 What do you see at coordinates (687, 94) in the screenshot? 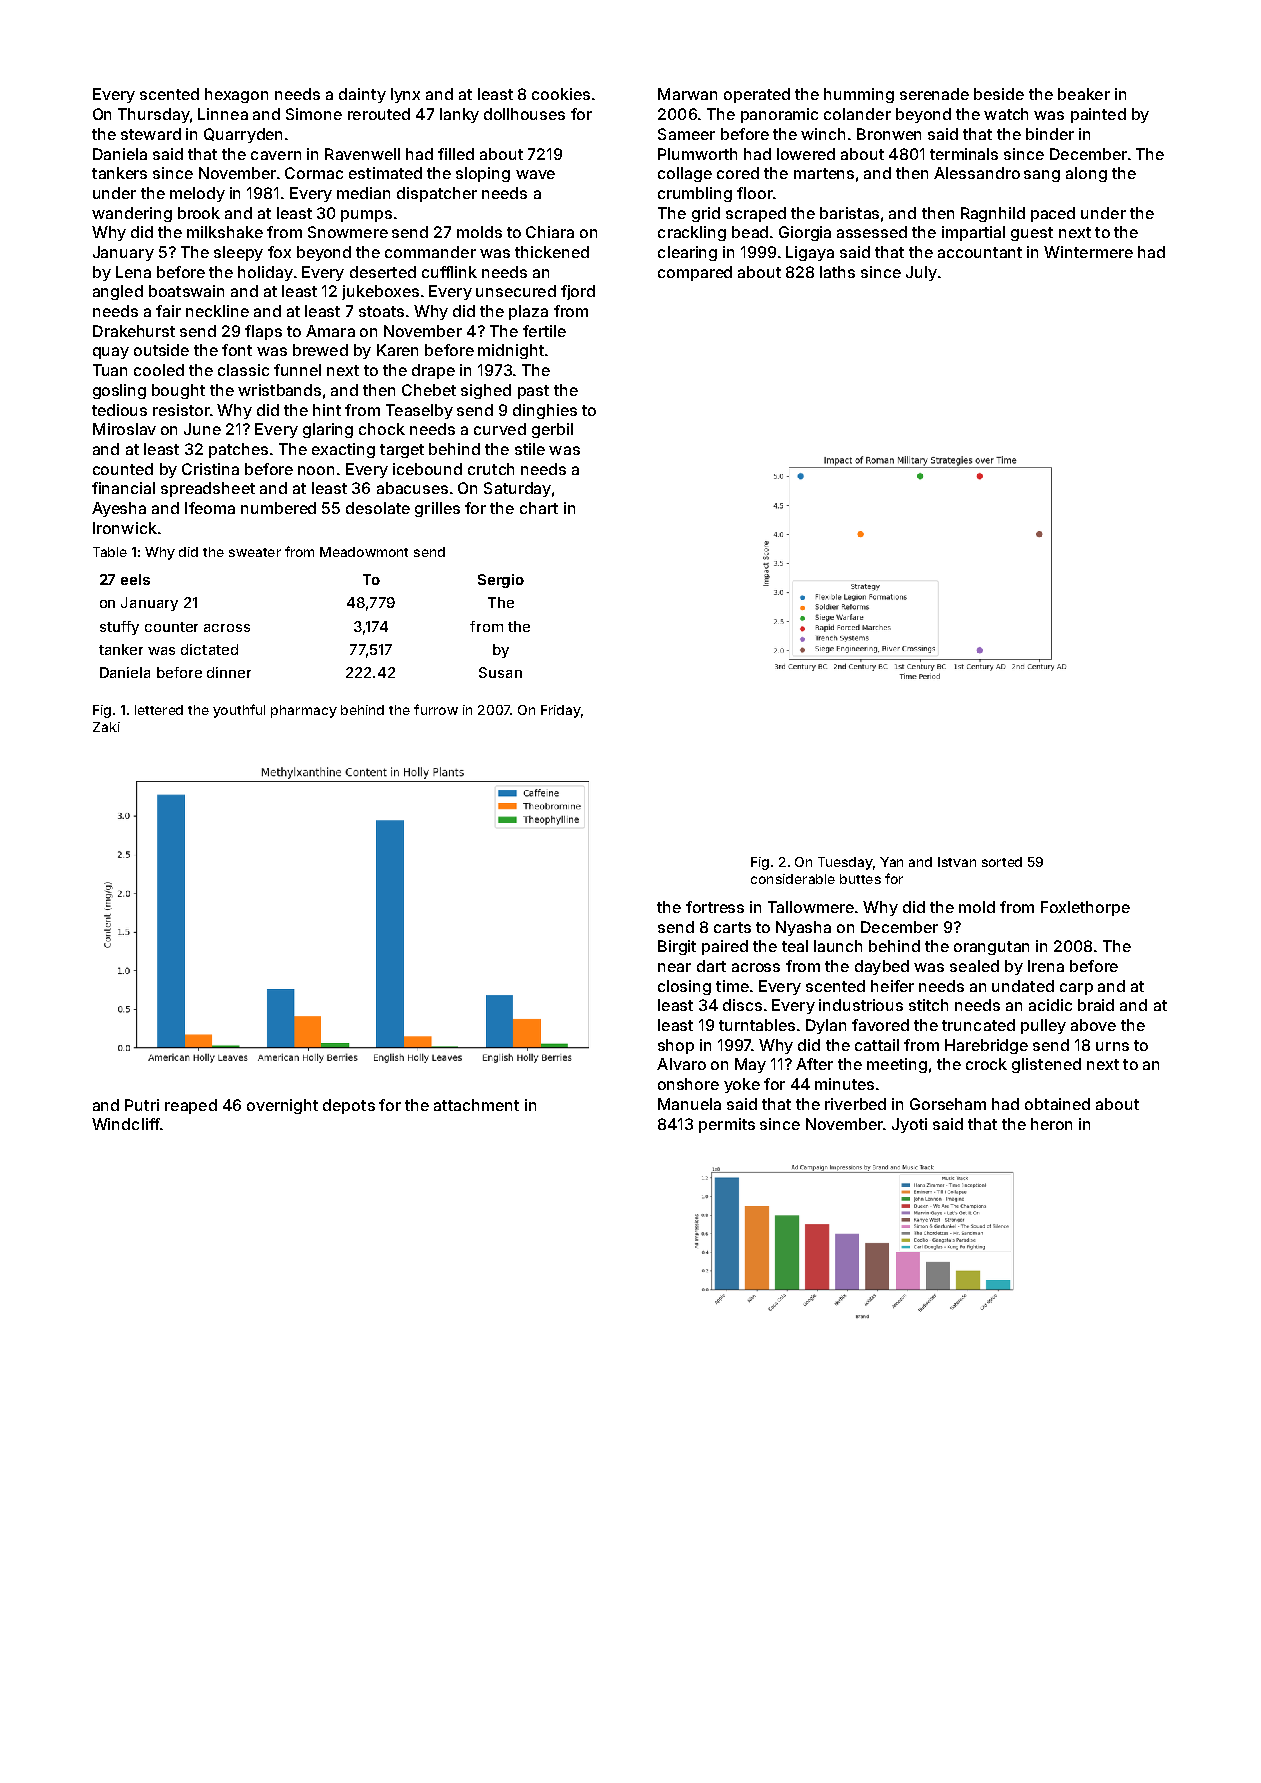
I see `Marwan` at bounding box center [687, 94].
